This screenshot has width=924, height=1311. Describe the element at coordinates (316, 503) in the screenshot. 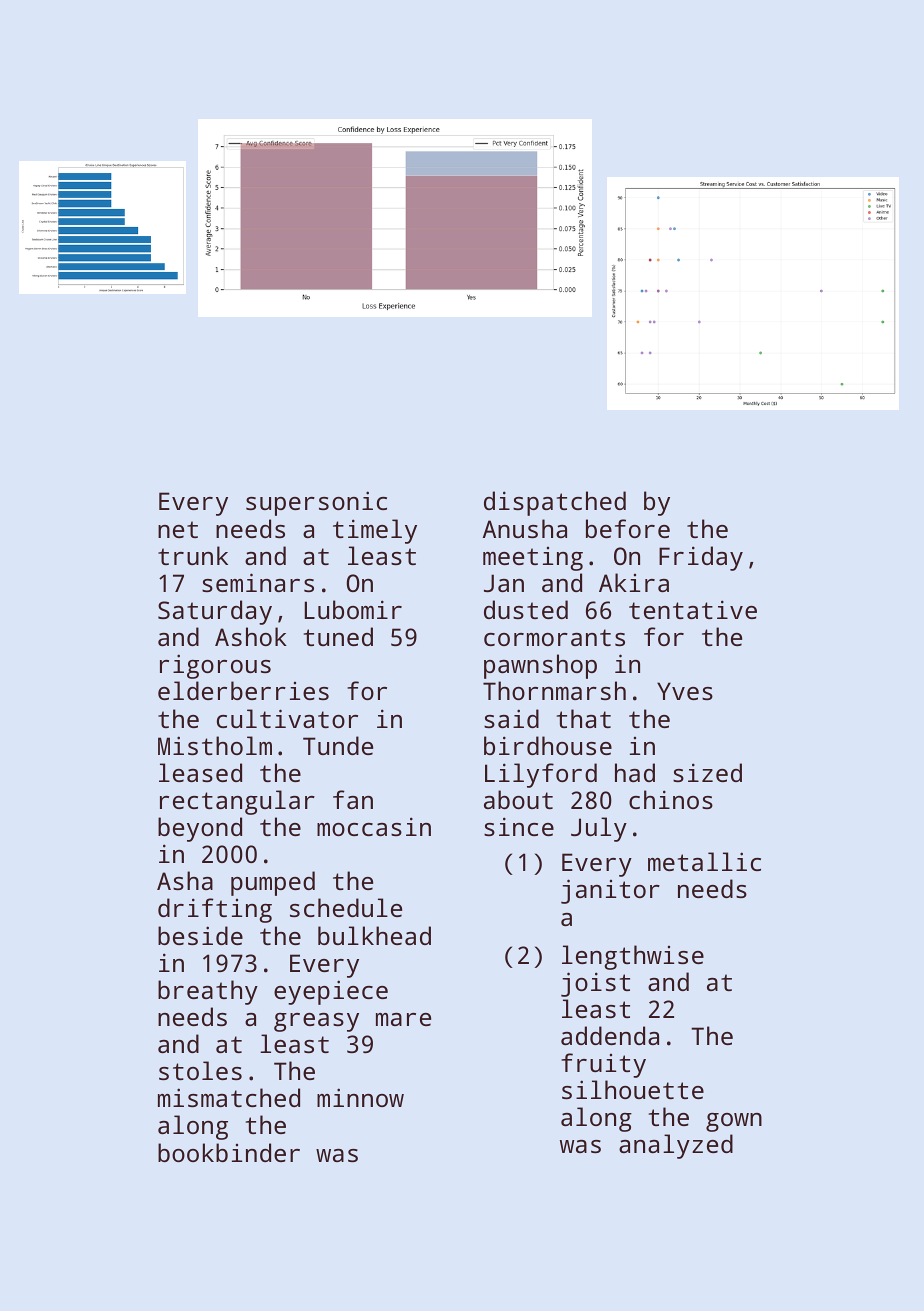

I see `supersonic` at that location.
